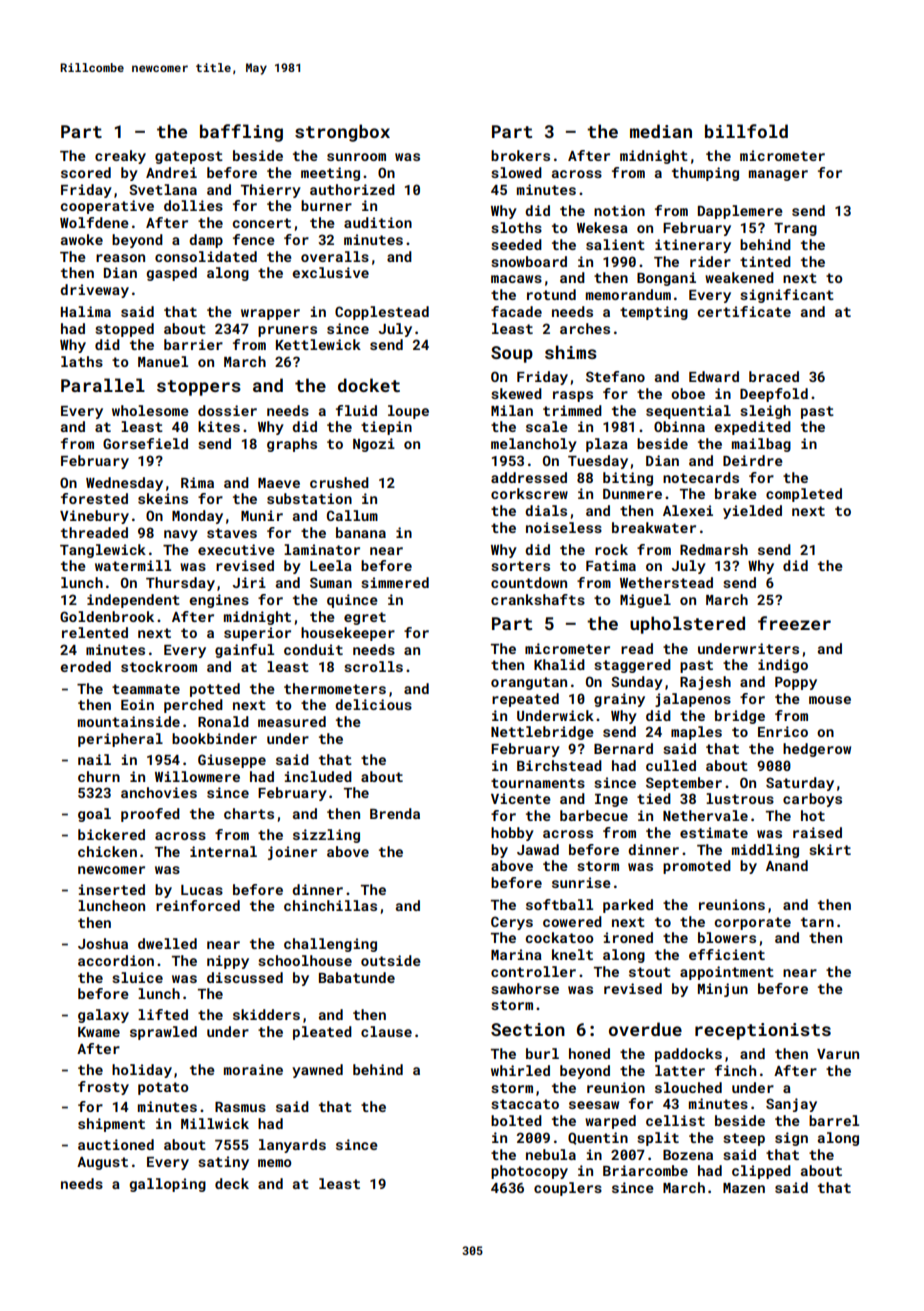 This document has width=924, height=1311. What do you see at coordinates (666, 582) in the document?
I see `Wetherstead` at bounding box center [666, 582].
